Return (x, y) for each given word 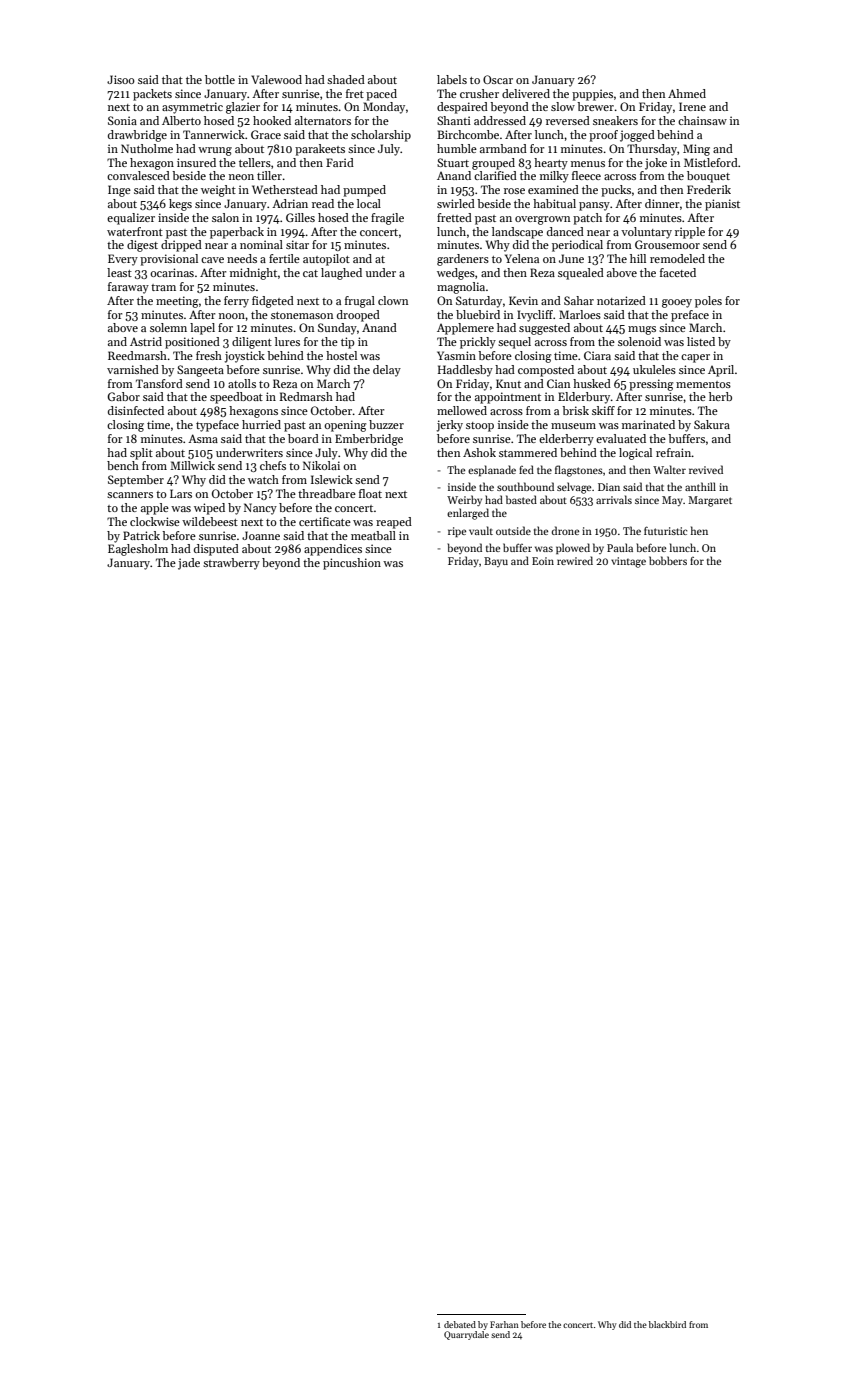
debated (460, 1324)
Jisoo (121, 79)
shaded (346, 79)
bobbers (668, 560)
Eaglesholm (138, 550)
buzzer (386, 424)
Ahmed (687, 93)
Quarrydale (466, 1335)
